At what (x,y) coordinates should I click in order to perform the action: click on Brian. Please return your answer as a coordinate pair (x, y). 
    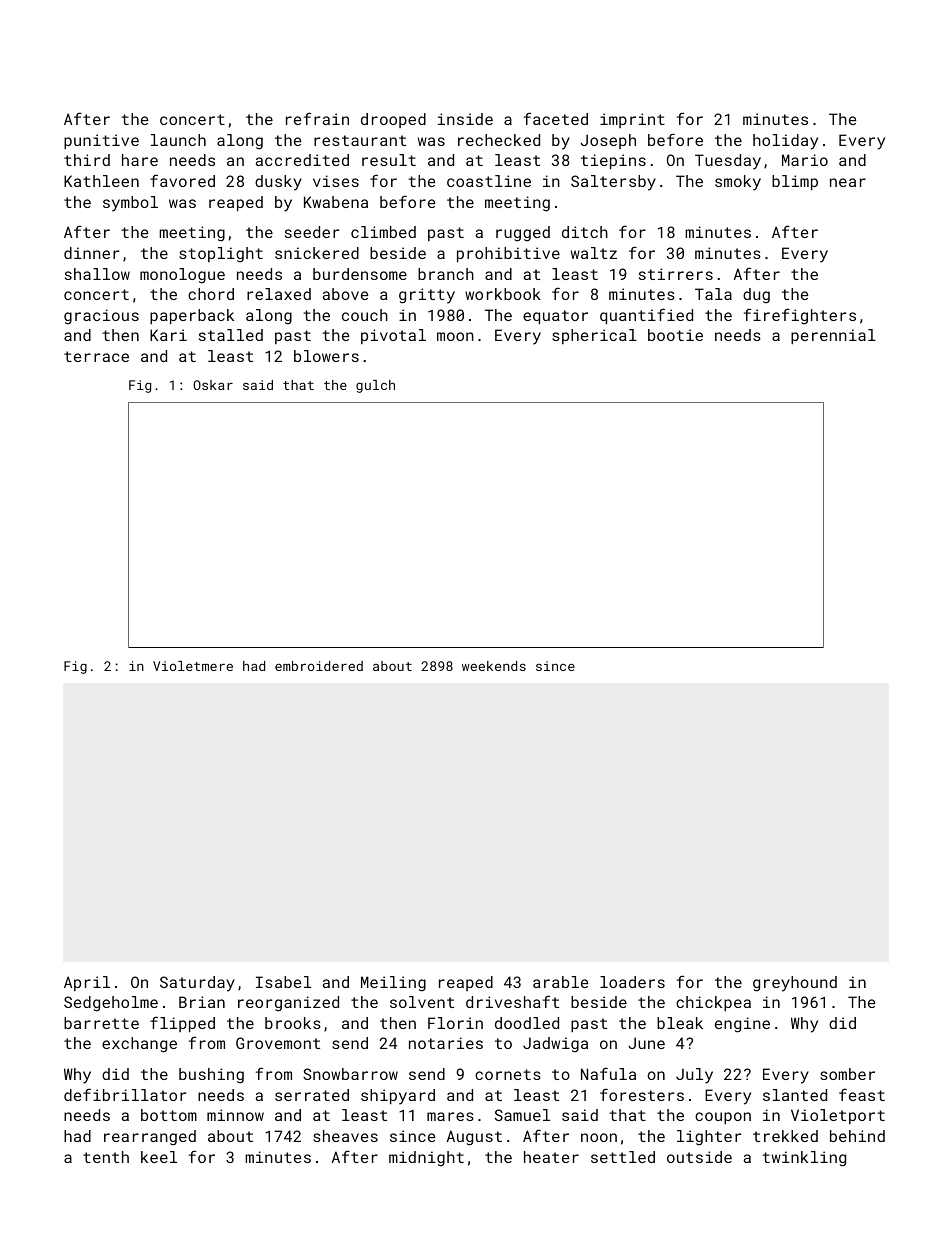
    Looking at the image, I should click on (202, 1002).
